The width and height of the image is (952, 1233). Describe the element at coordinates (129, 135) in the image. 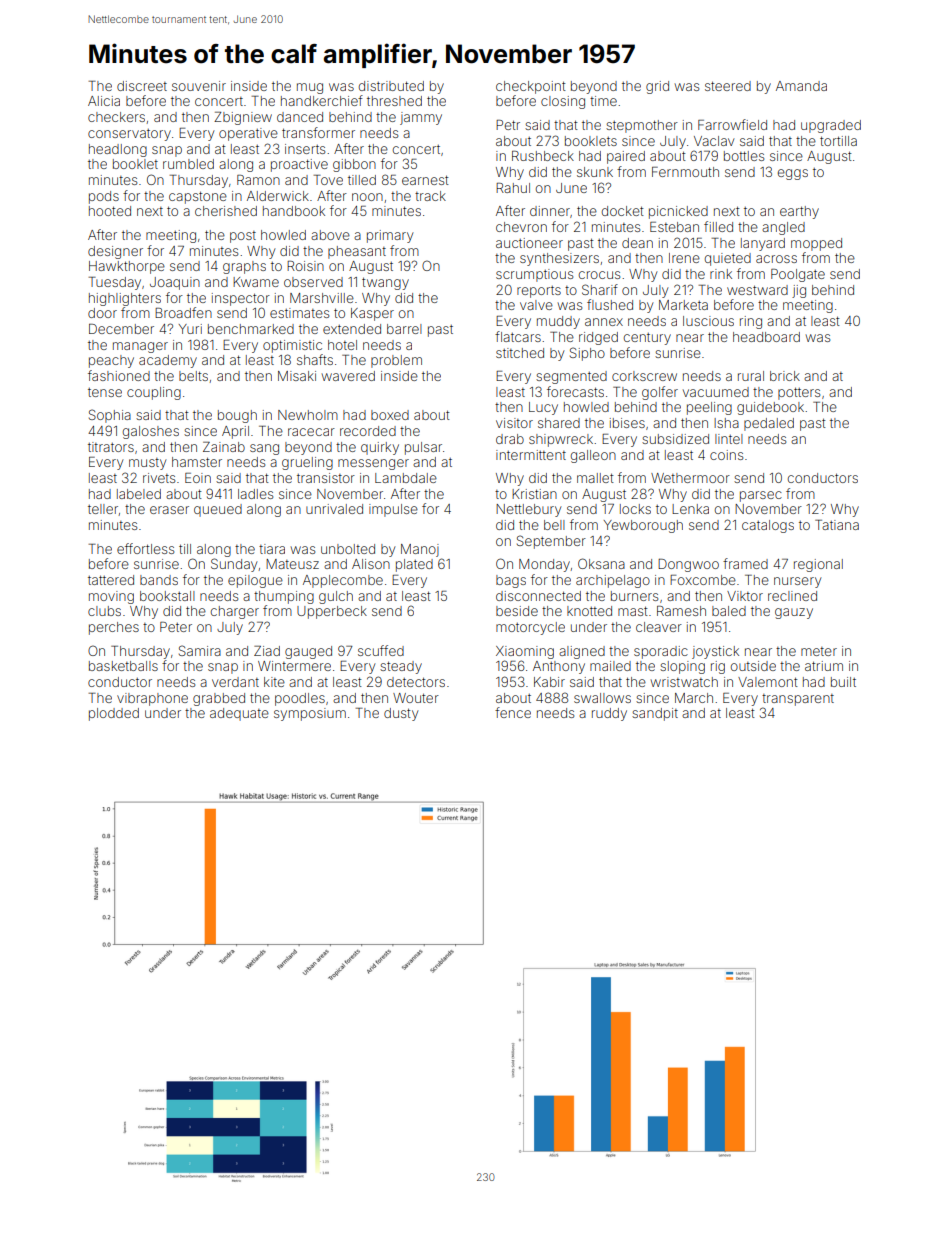

I see `conservatory` at that location.
